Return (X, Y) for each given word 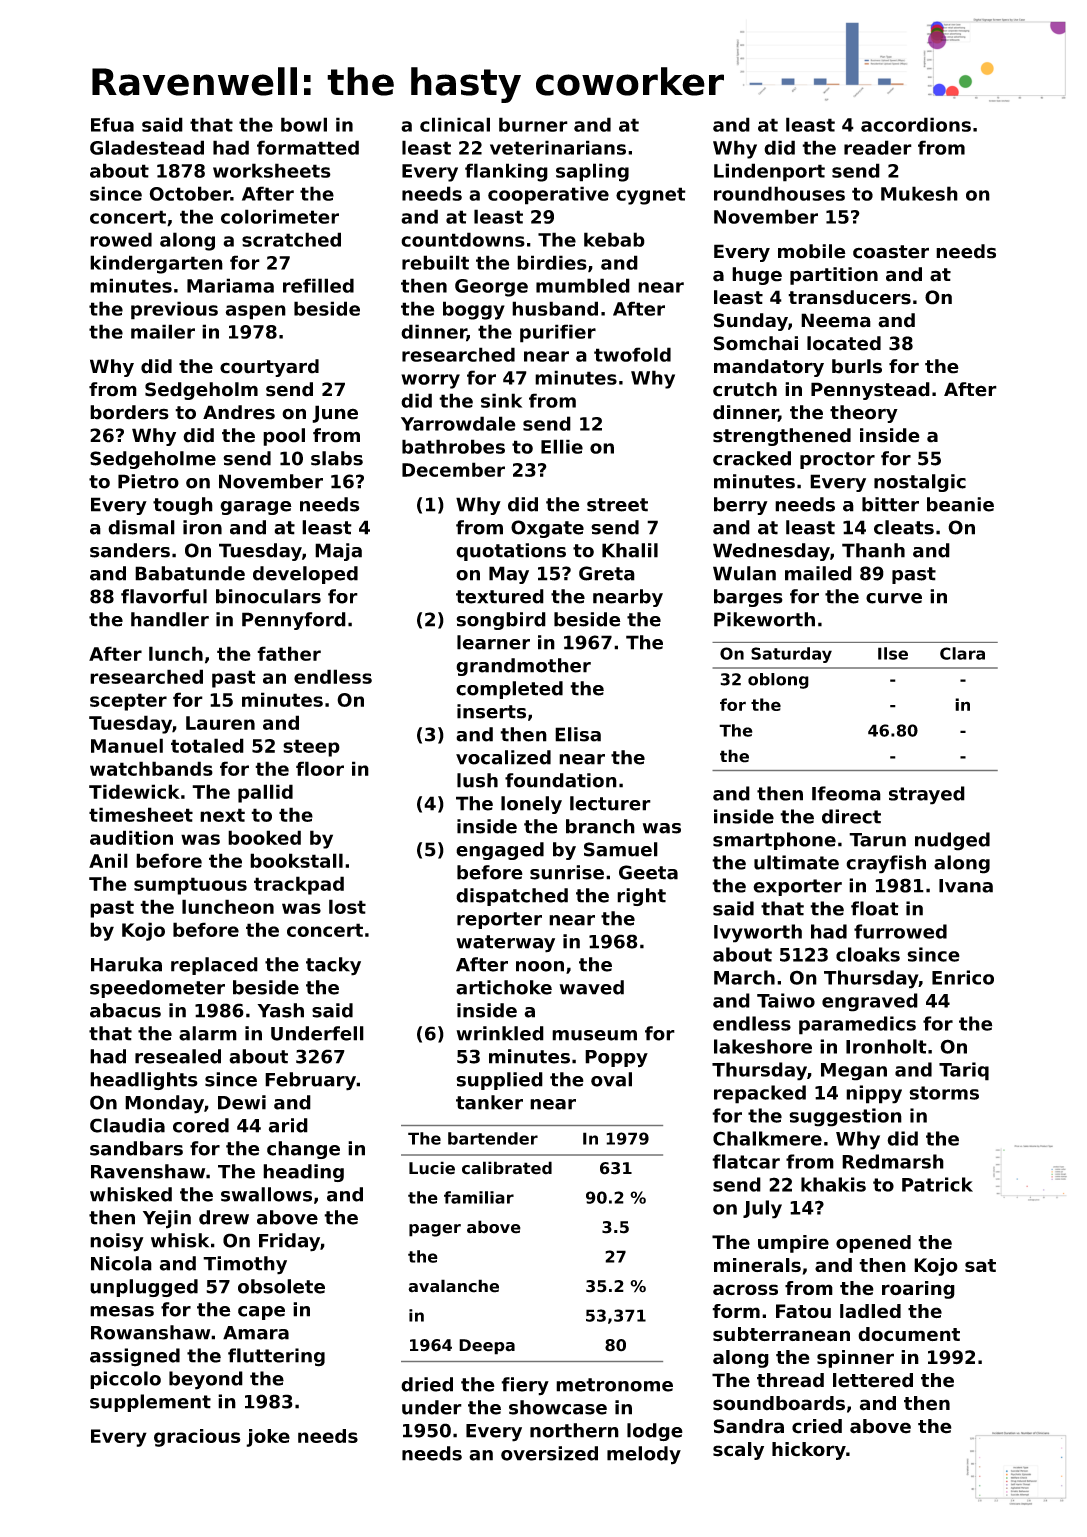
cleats (904, 527)
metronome (614, 1385)
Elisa (578, 734)
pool (284, 437)
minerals (757, 1265)
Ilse (893, 653)
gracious (197, 1438)
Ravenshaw (148, 1171)
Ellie (562, 446)
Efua (112, 124)
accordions (916, 124)
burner (533, 124)
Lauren (220, 723)
